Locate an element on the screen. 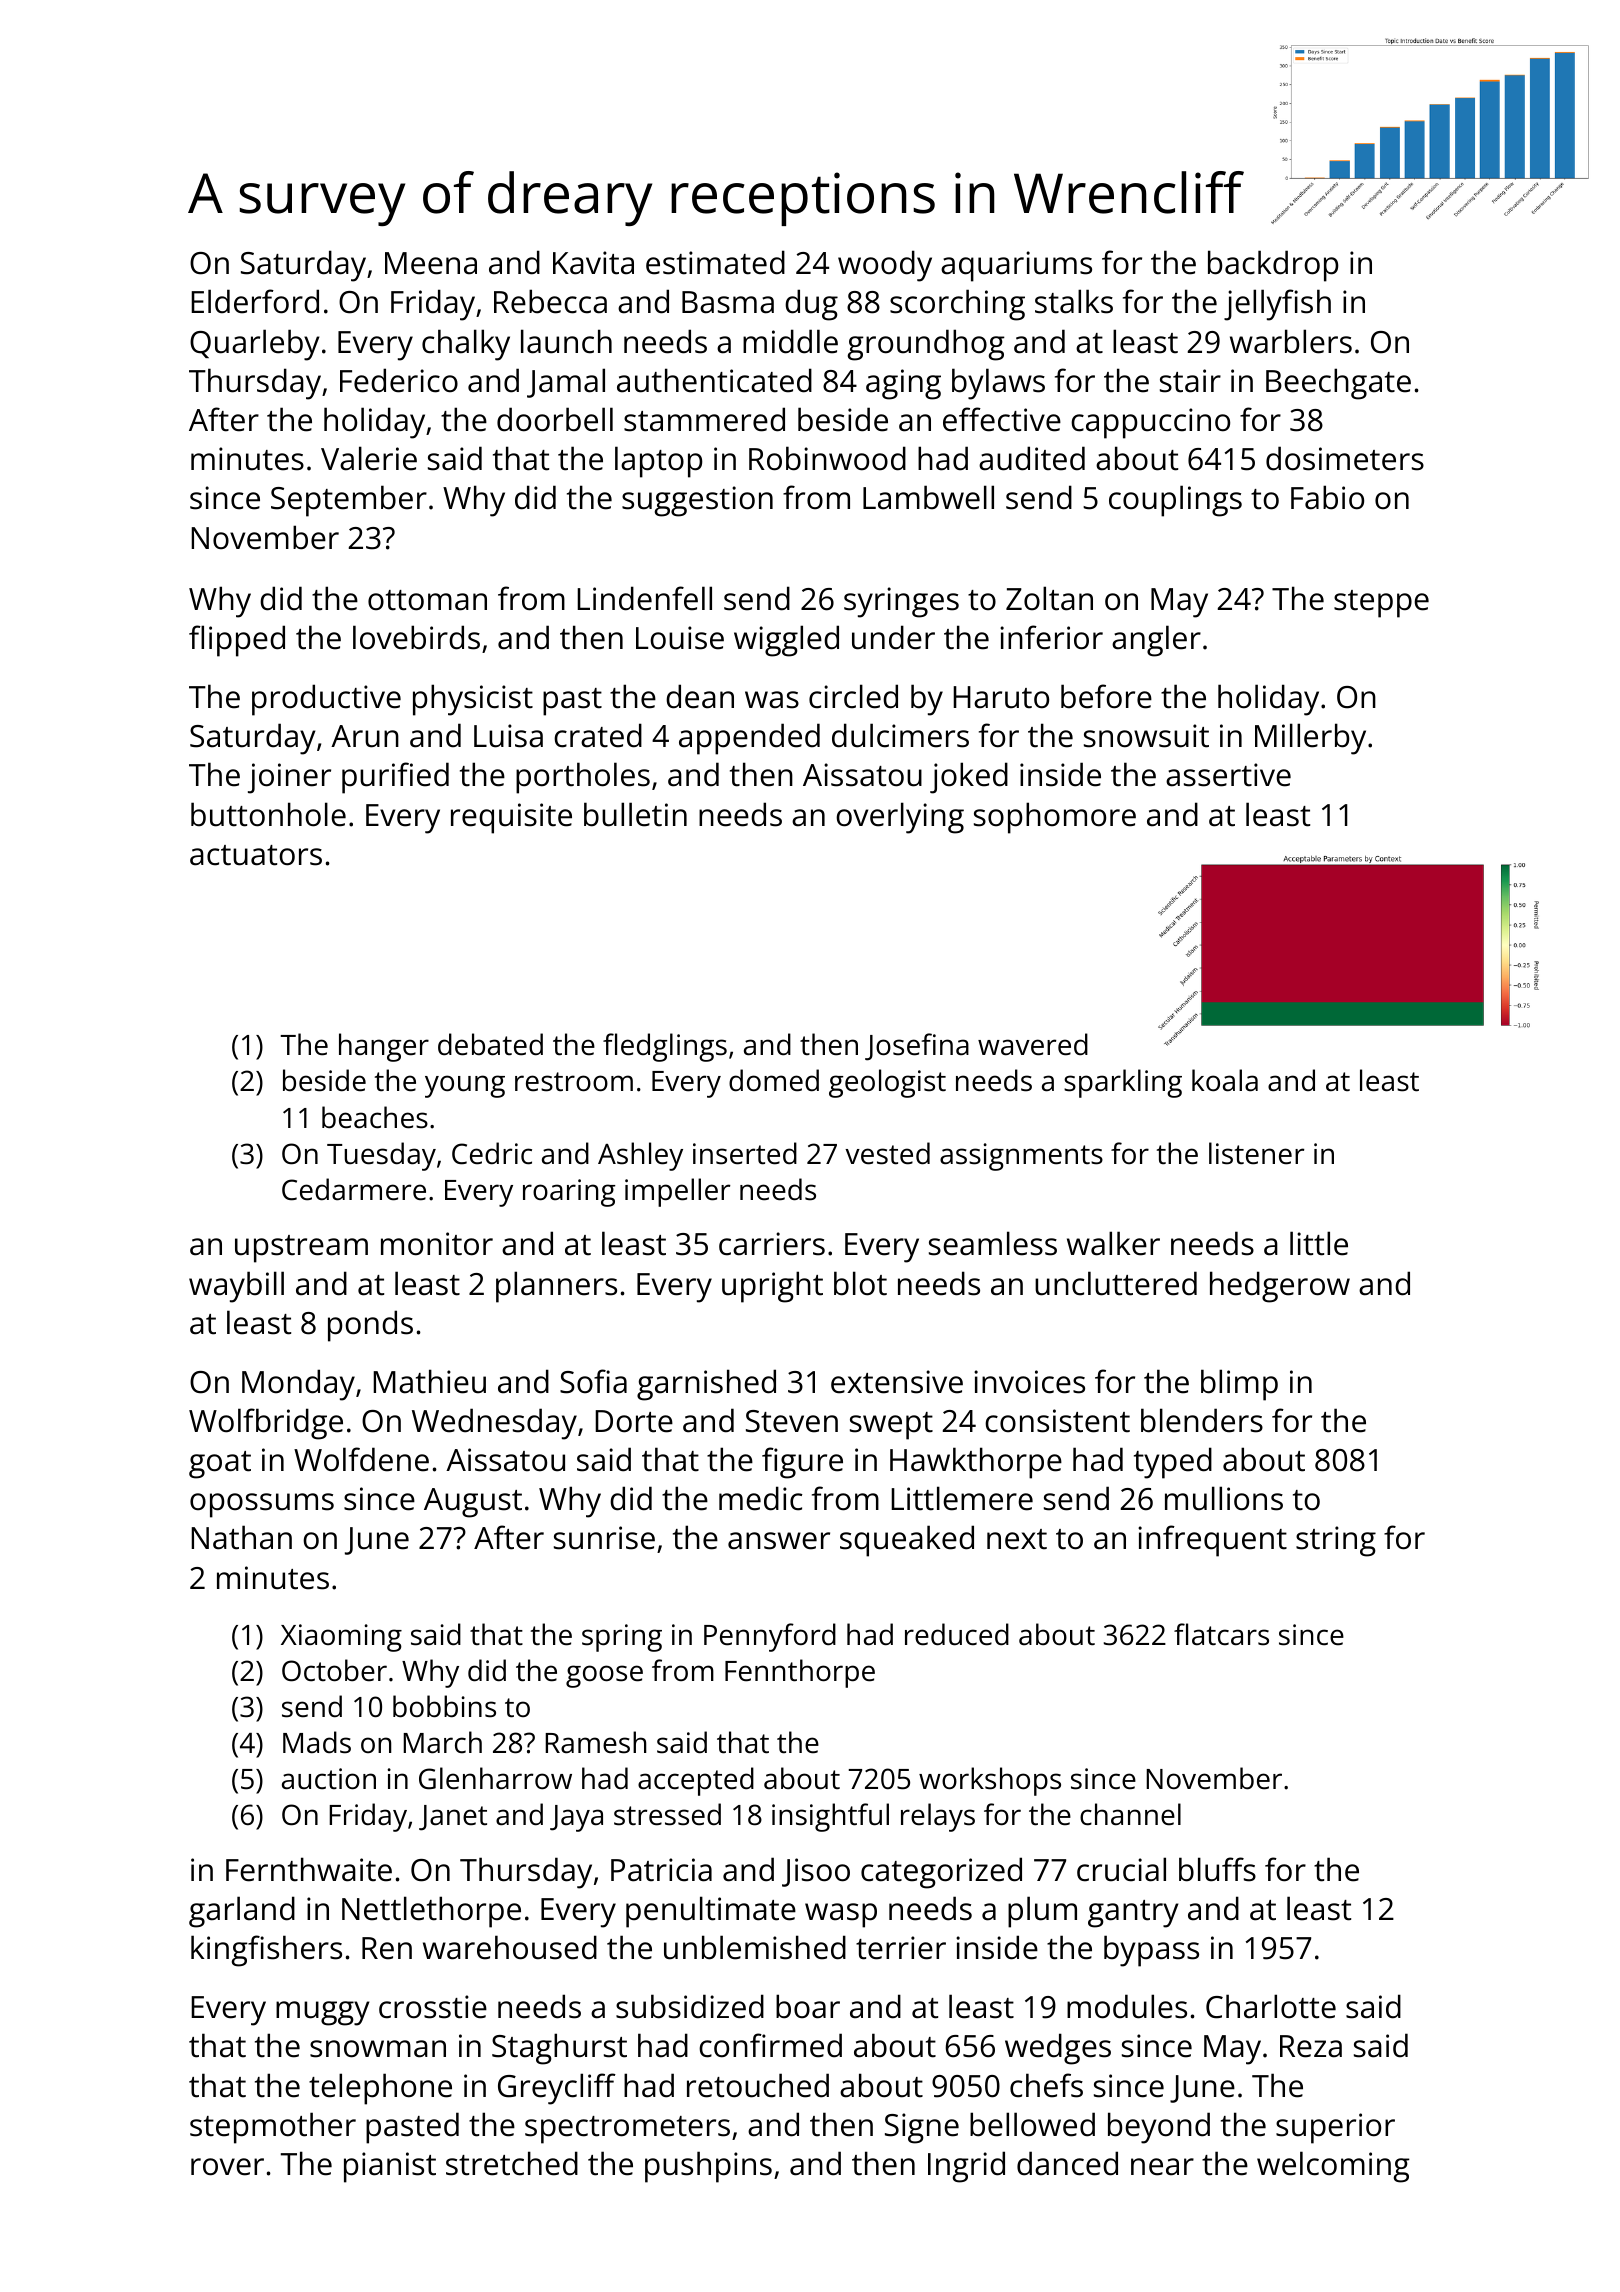 The height and width of the screenshot is (2292, 1620). koala is located at coordinates (1225, 1080).
